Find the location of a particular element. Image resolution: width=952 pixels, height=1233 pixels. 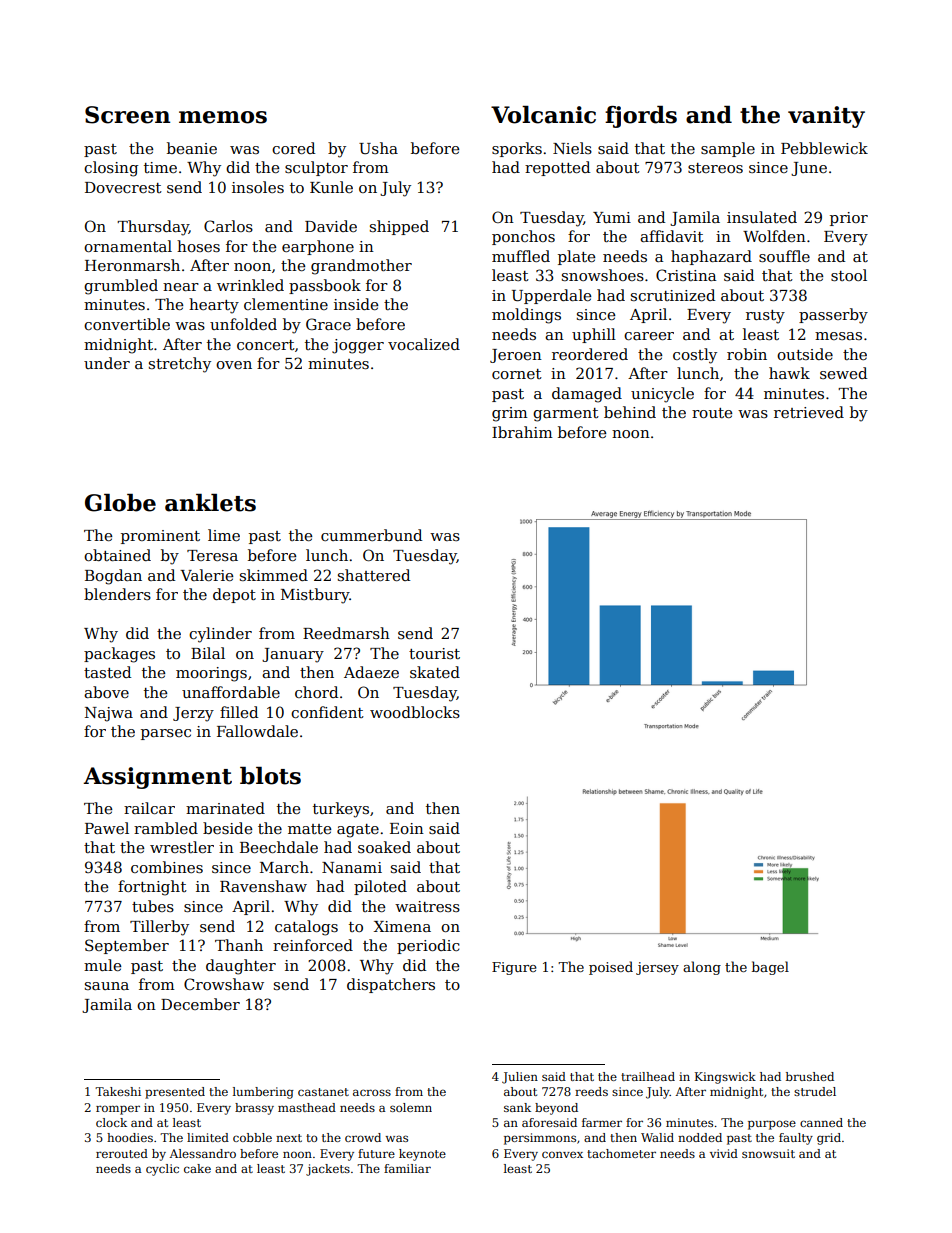

sporks is located at coordinates (517, 149).
